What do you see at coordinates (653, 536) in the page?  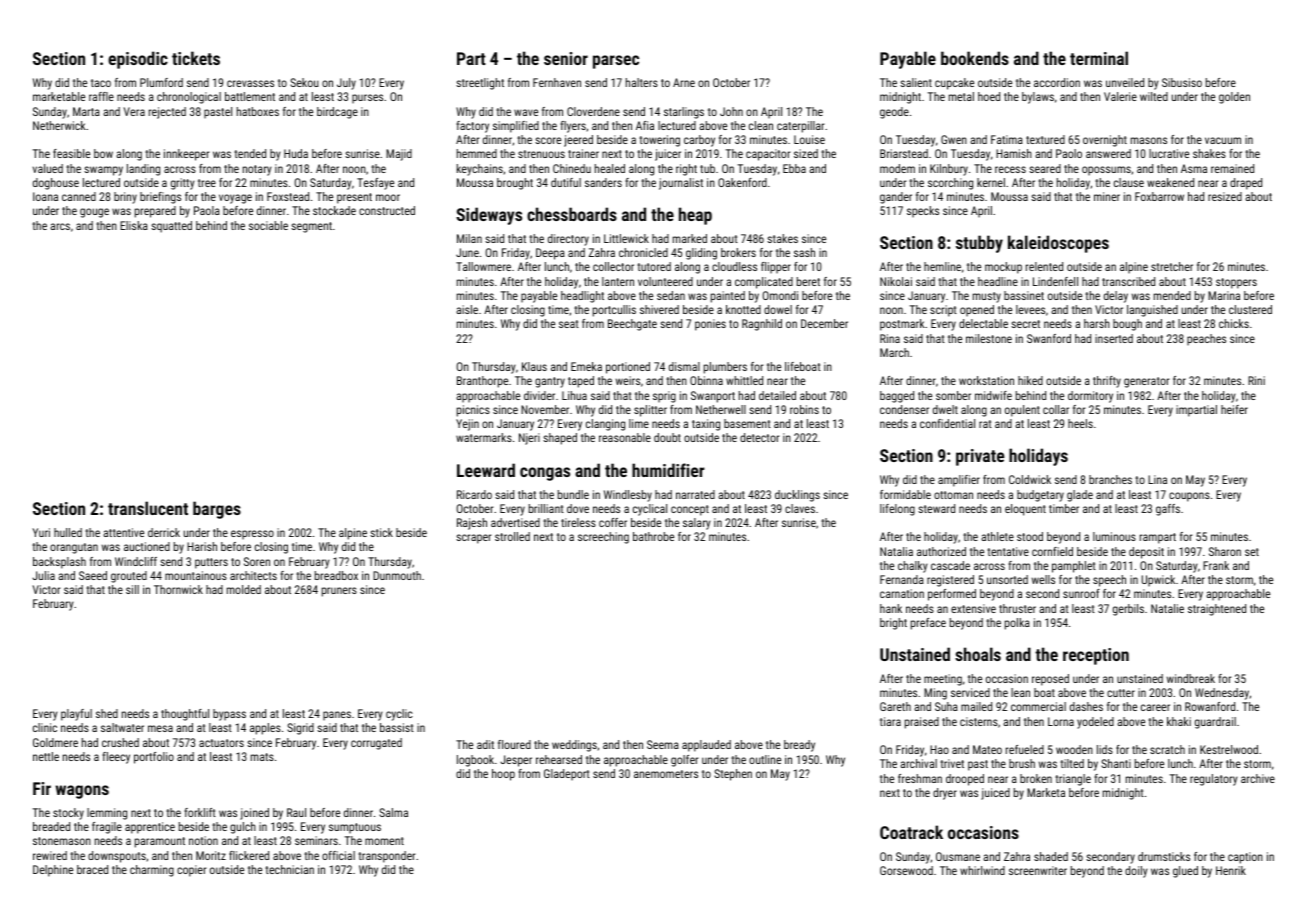 I see `bathrobe` at bounding box center [653, 536].
